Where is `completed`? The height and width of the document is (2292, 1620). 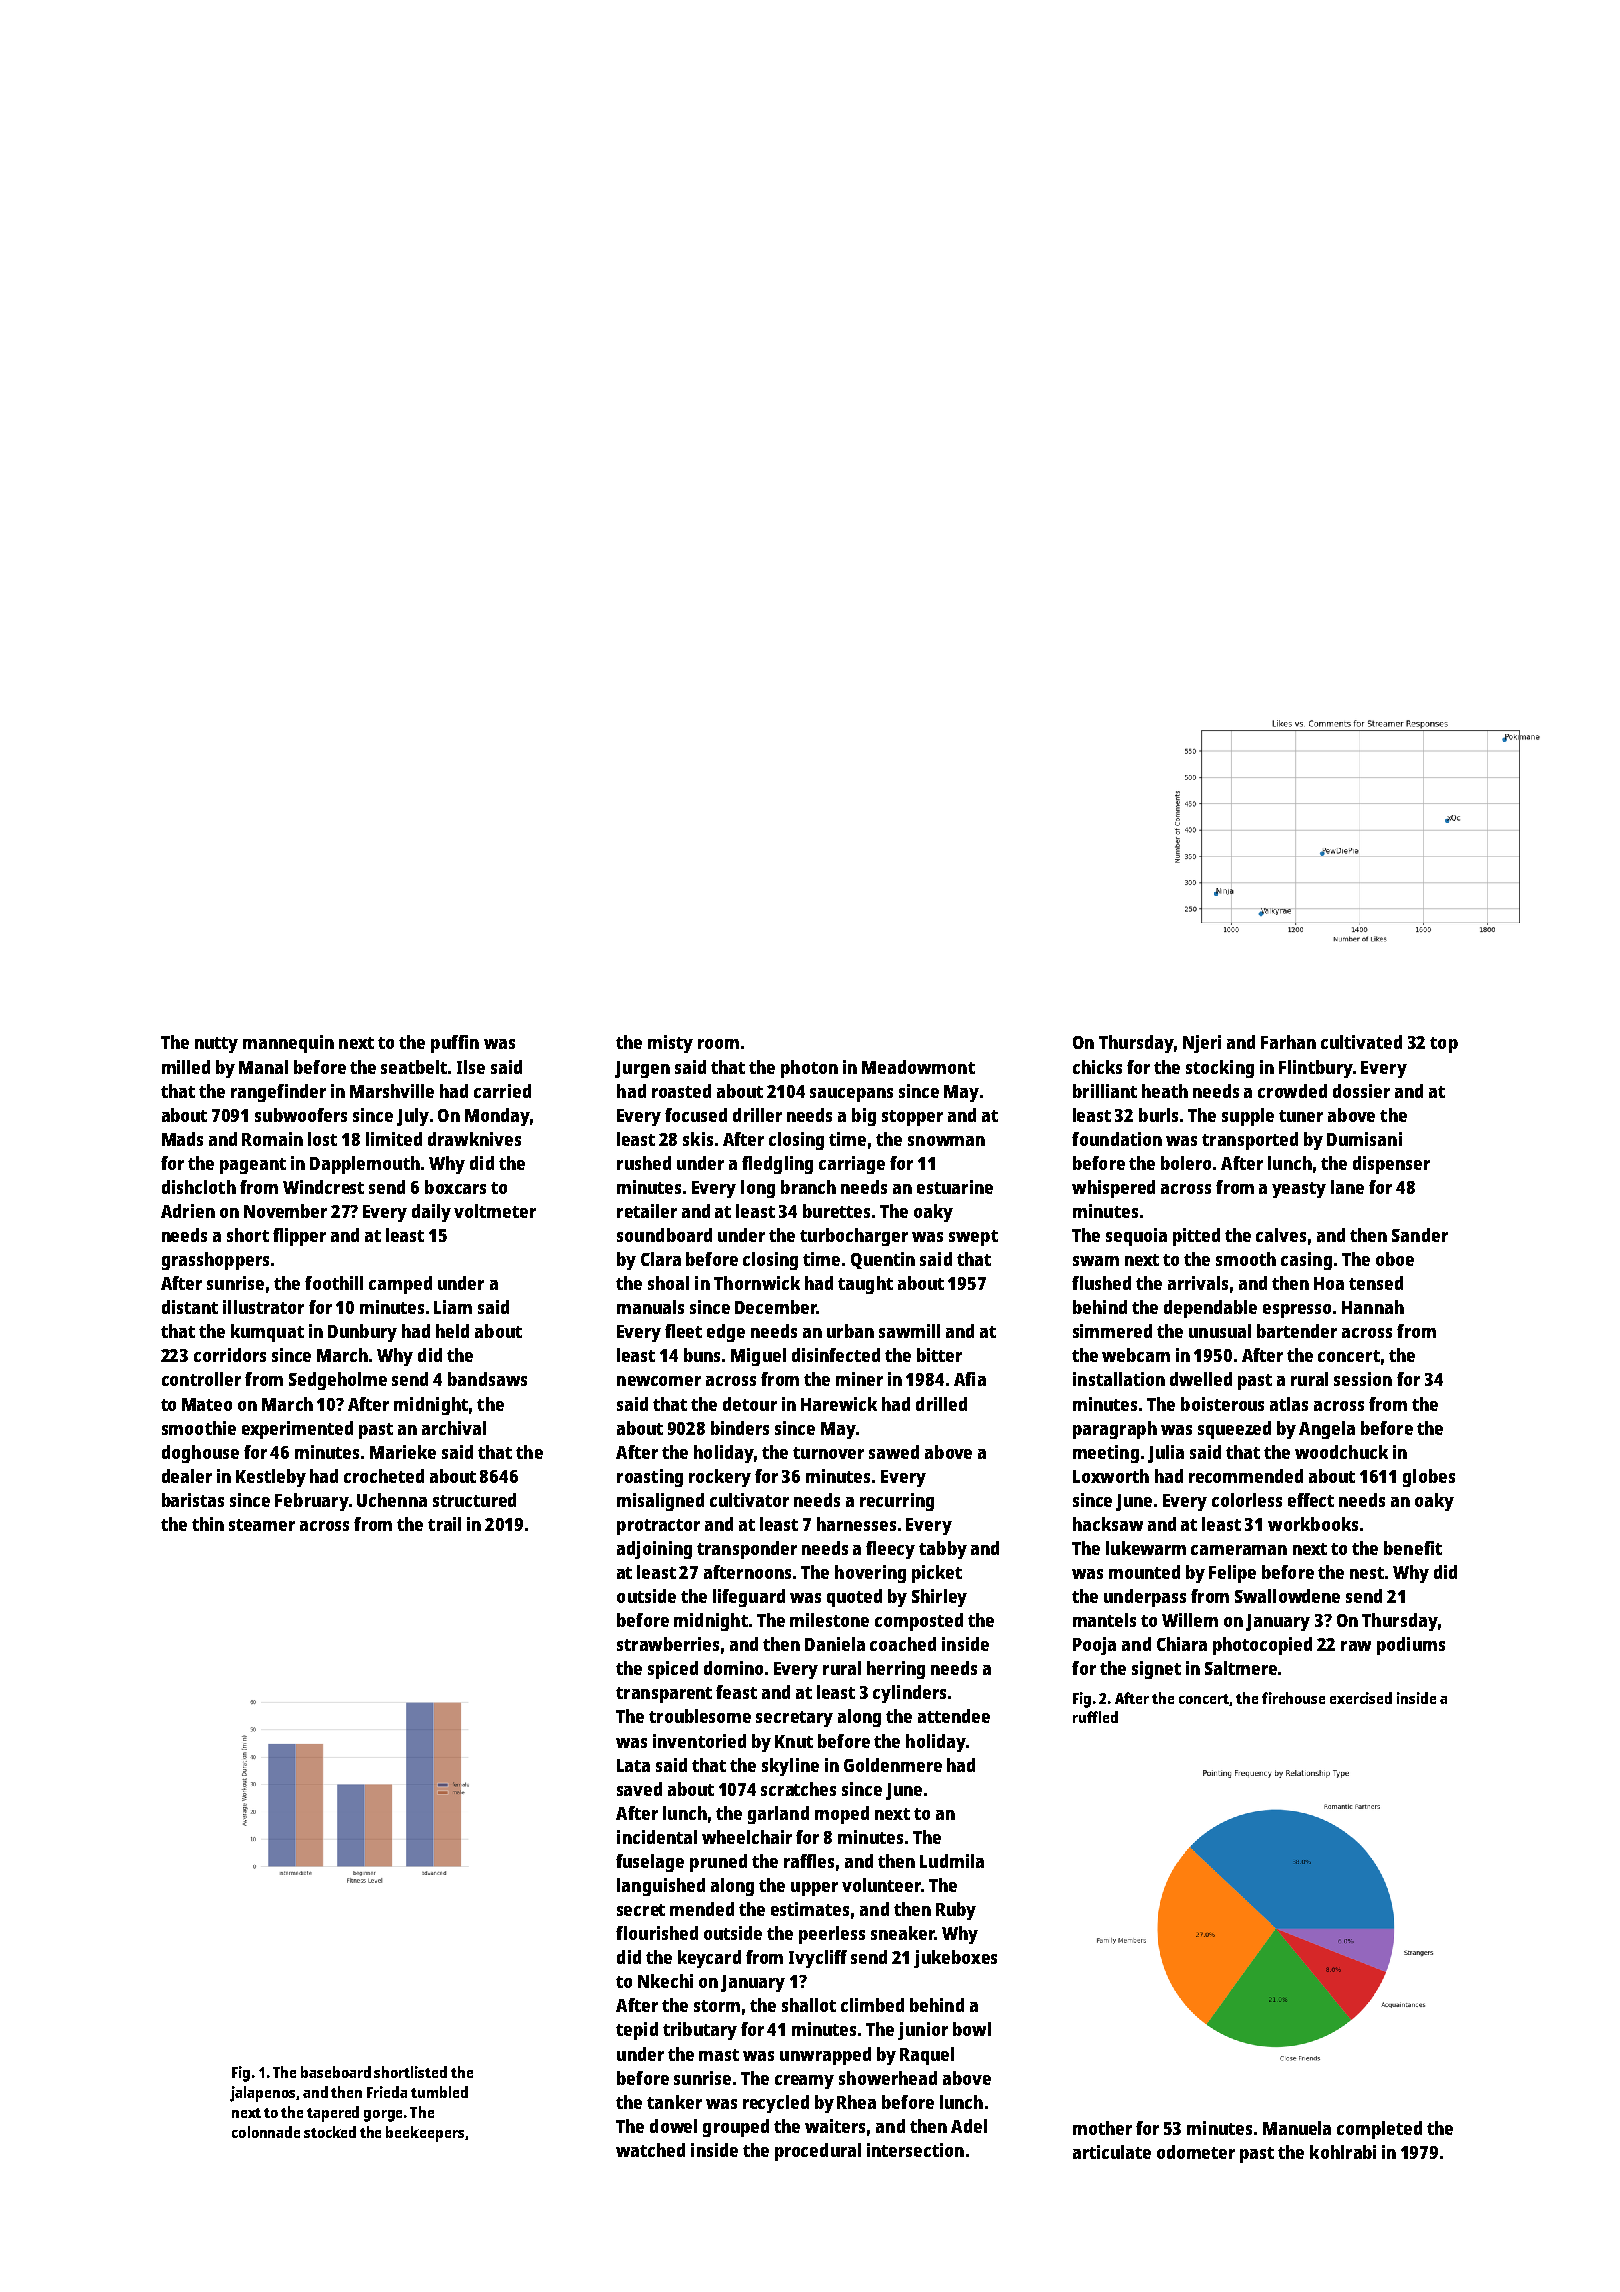 completed is located at coordinates (1379, 2130).
